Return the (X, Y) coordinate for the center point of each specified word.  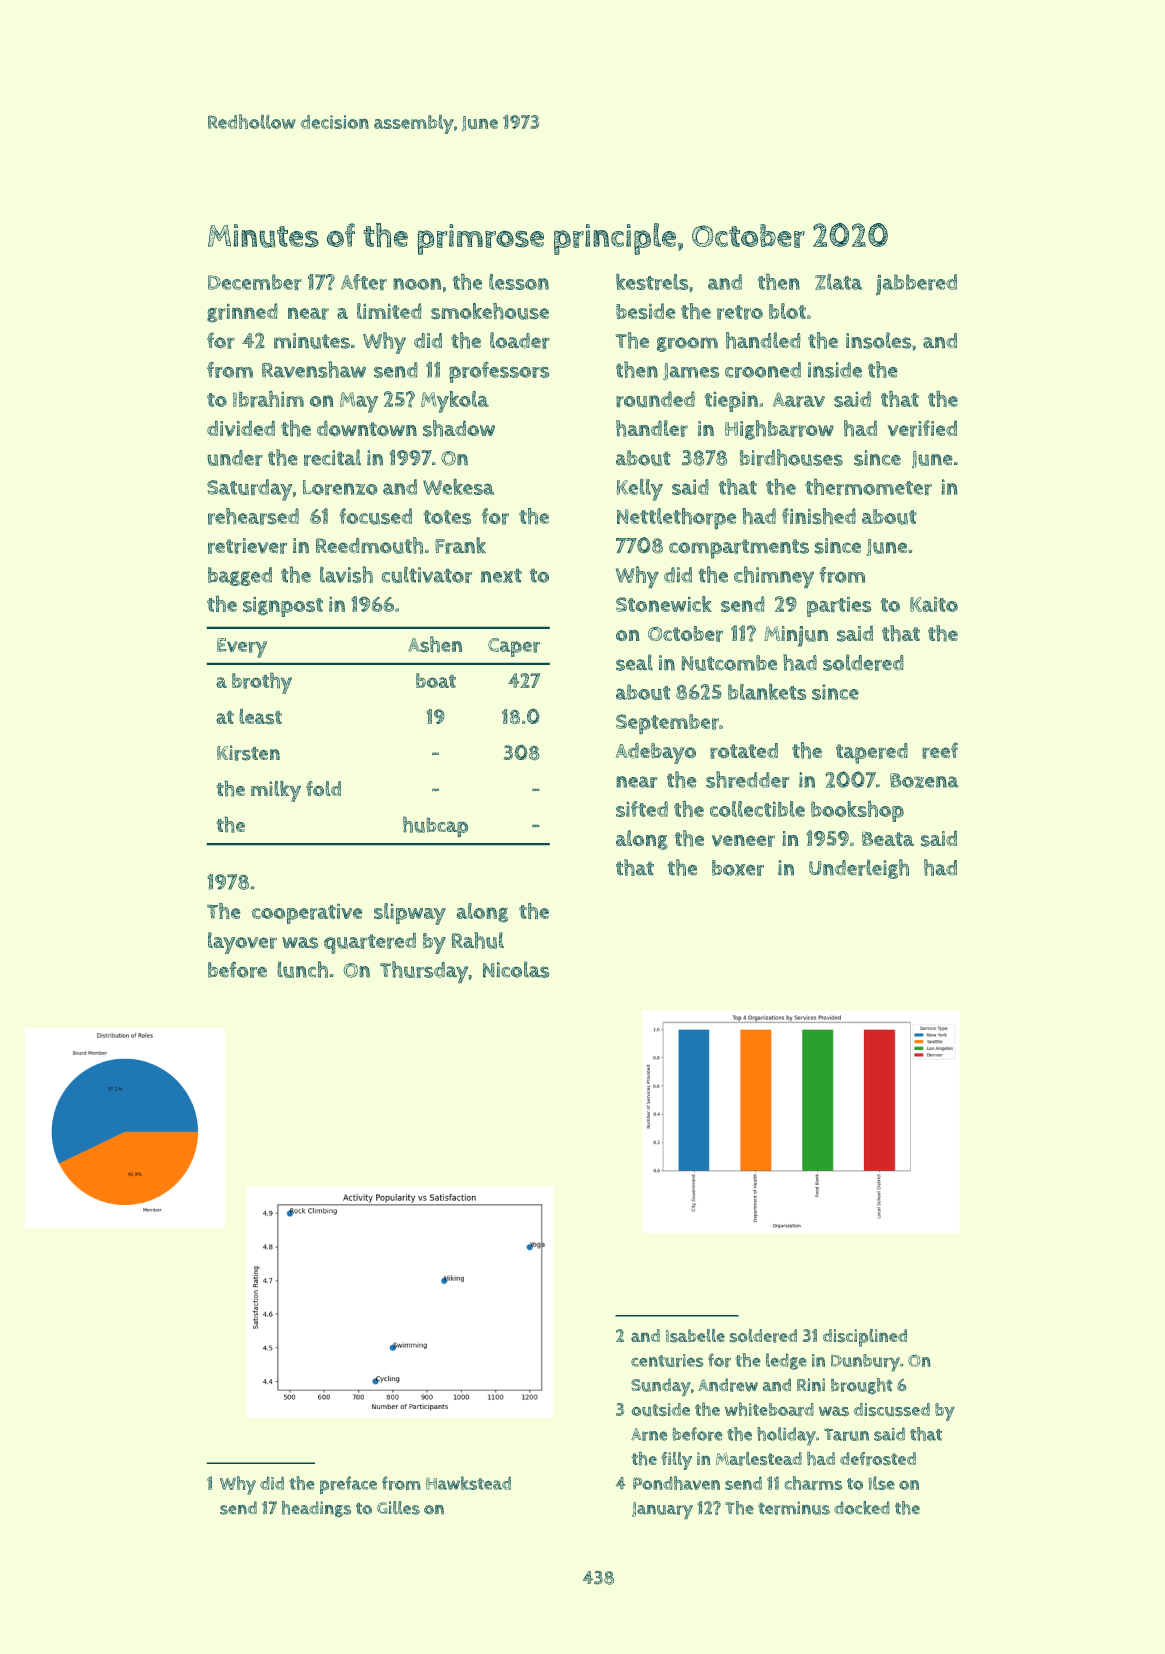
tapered (872, 753)
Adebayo (655, 753)
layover (242, 943)
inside (835, 370)
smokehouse (490, 311)
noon (417, 284)
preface (348, 1485)
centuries (667, 1361)
